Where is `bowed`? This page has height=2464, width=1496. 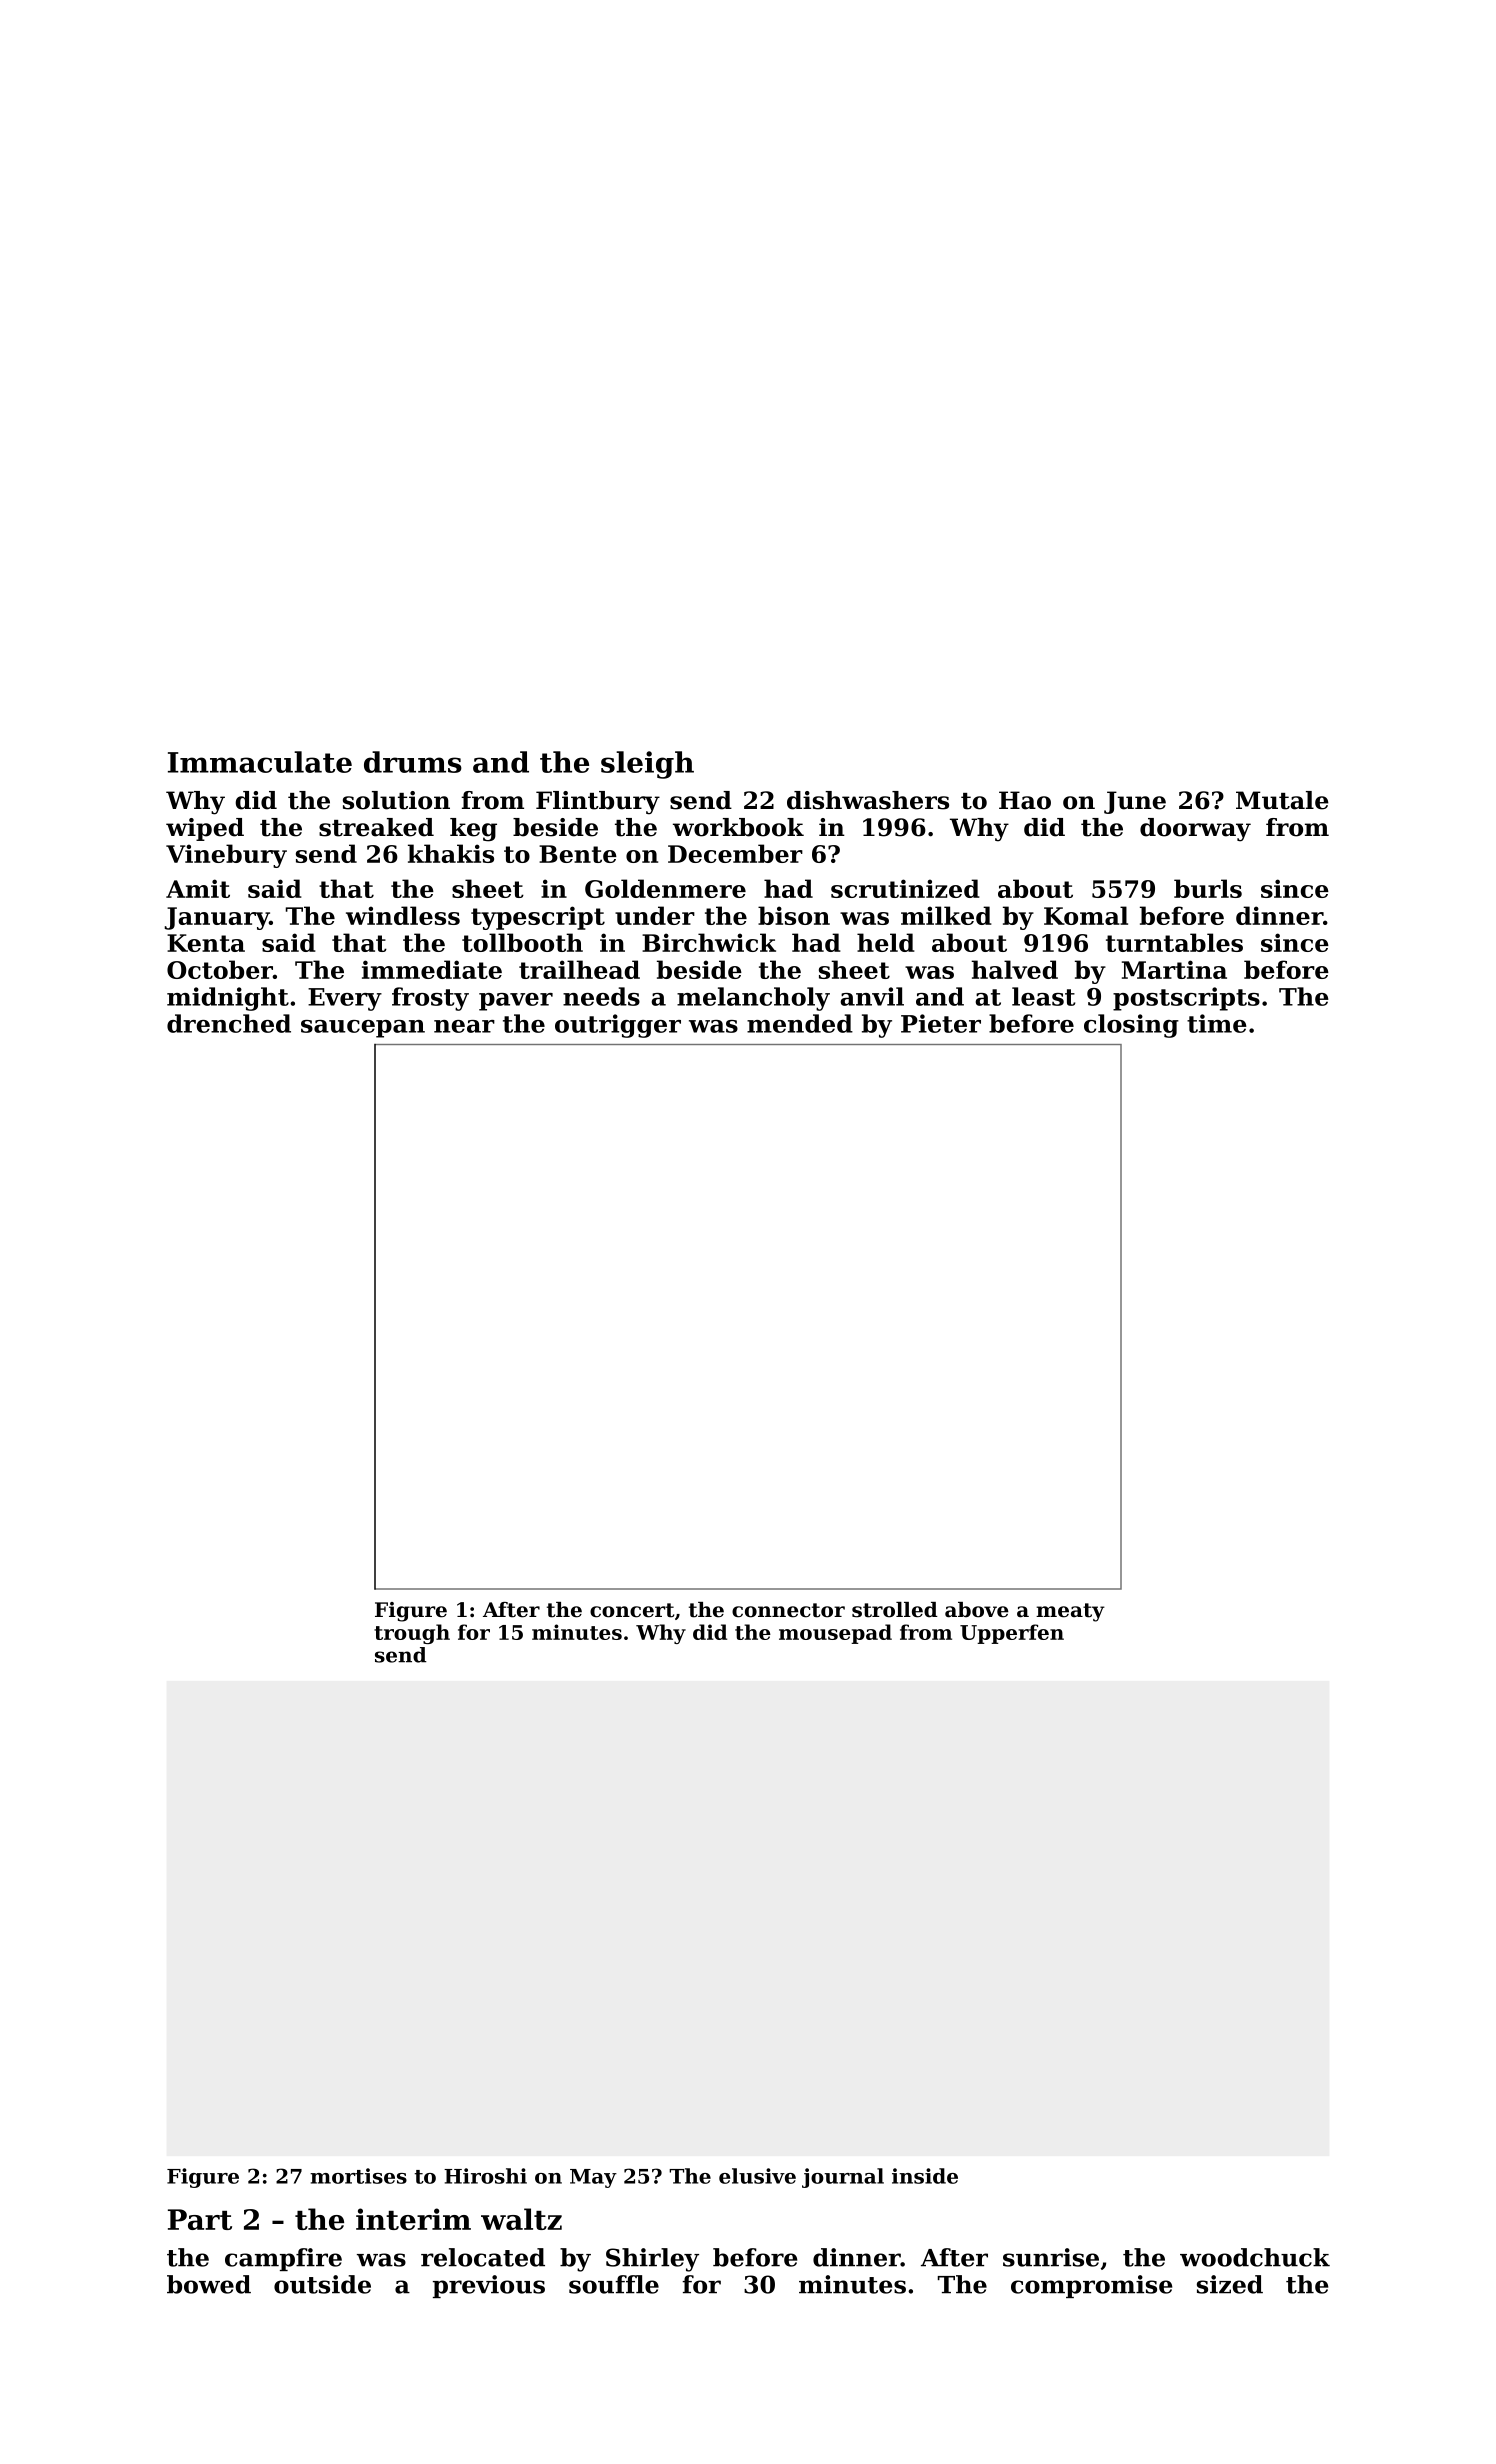 bowed is located at coordinates (209, 2284).
